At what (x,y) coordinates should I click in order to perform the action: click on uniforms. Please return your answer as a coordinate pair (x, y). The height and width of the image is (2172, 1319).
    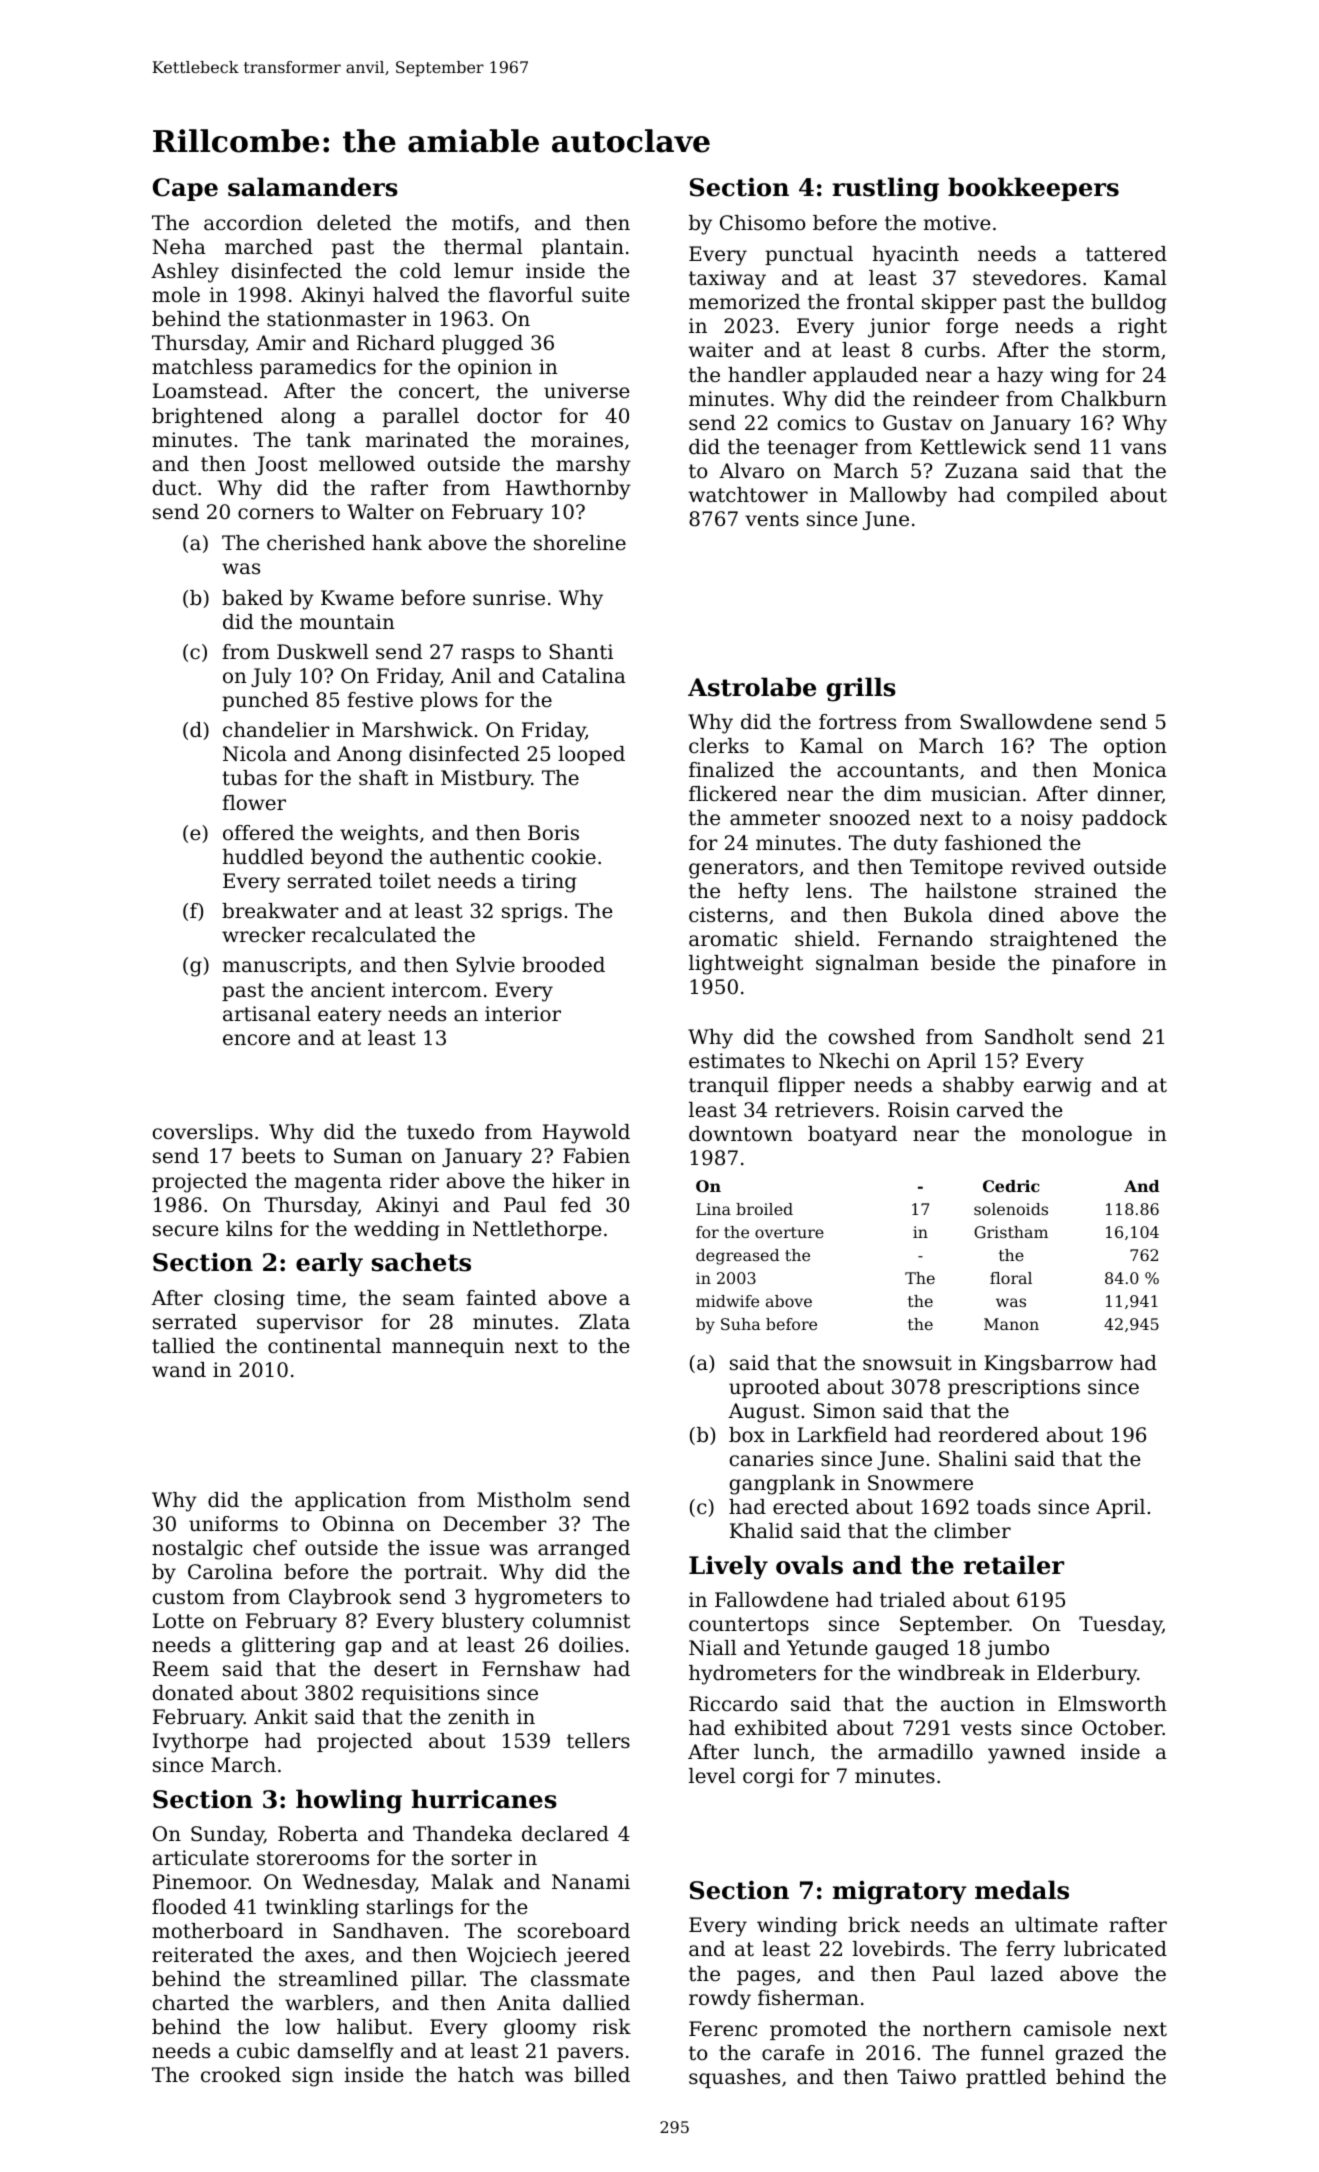
    Looking at the image, I should click on (233, 1524).
